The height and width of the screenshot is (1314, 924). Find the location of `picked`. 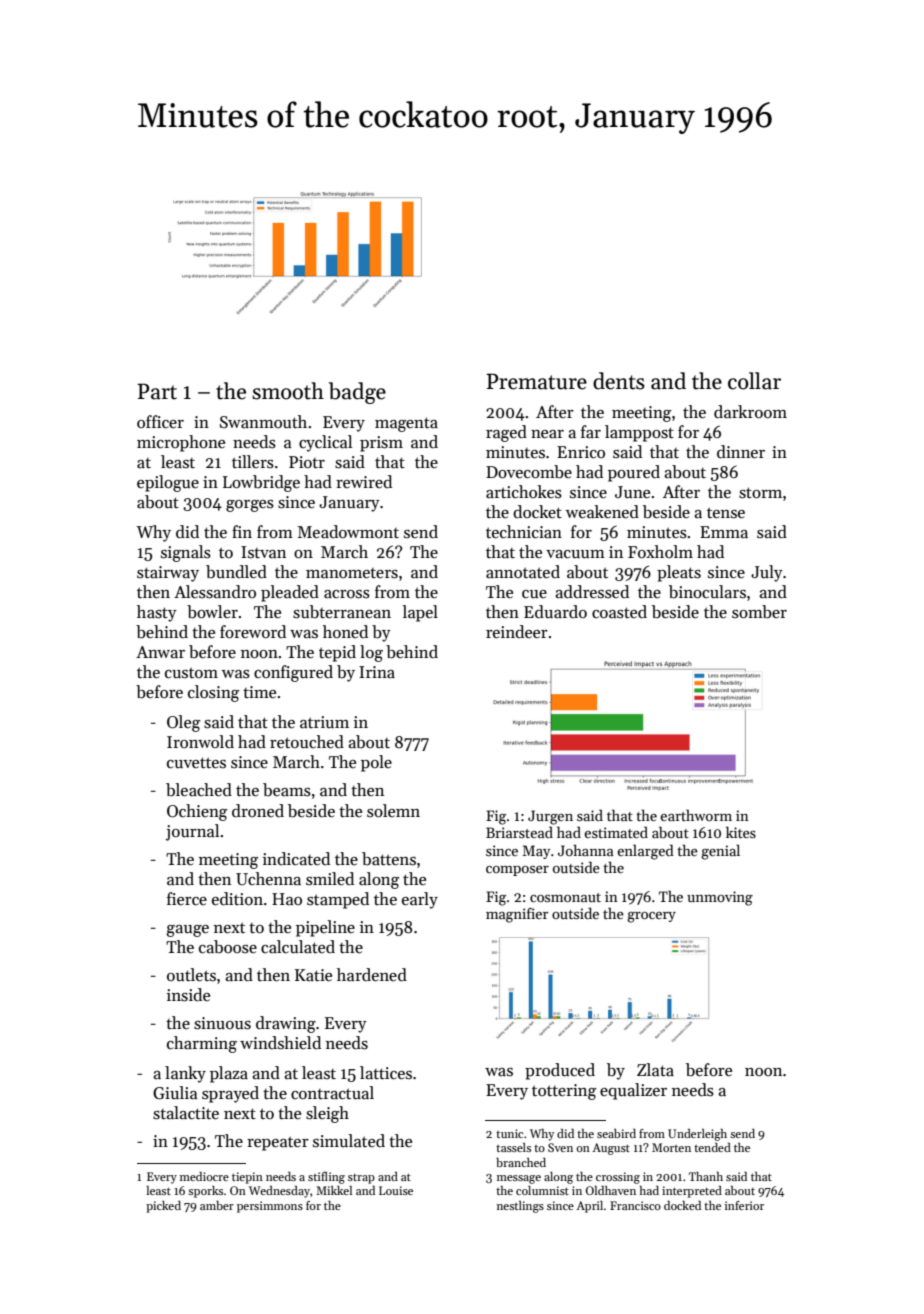

picked is located at coordinates (163, 1207).
